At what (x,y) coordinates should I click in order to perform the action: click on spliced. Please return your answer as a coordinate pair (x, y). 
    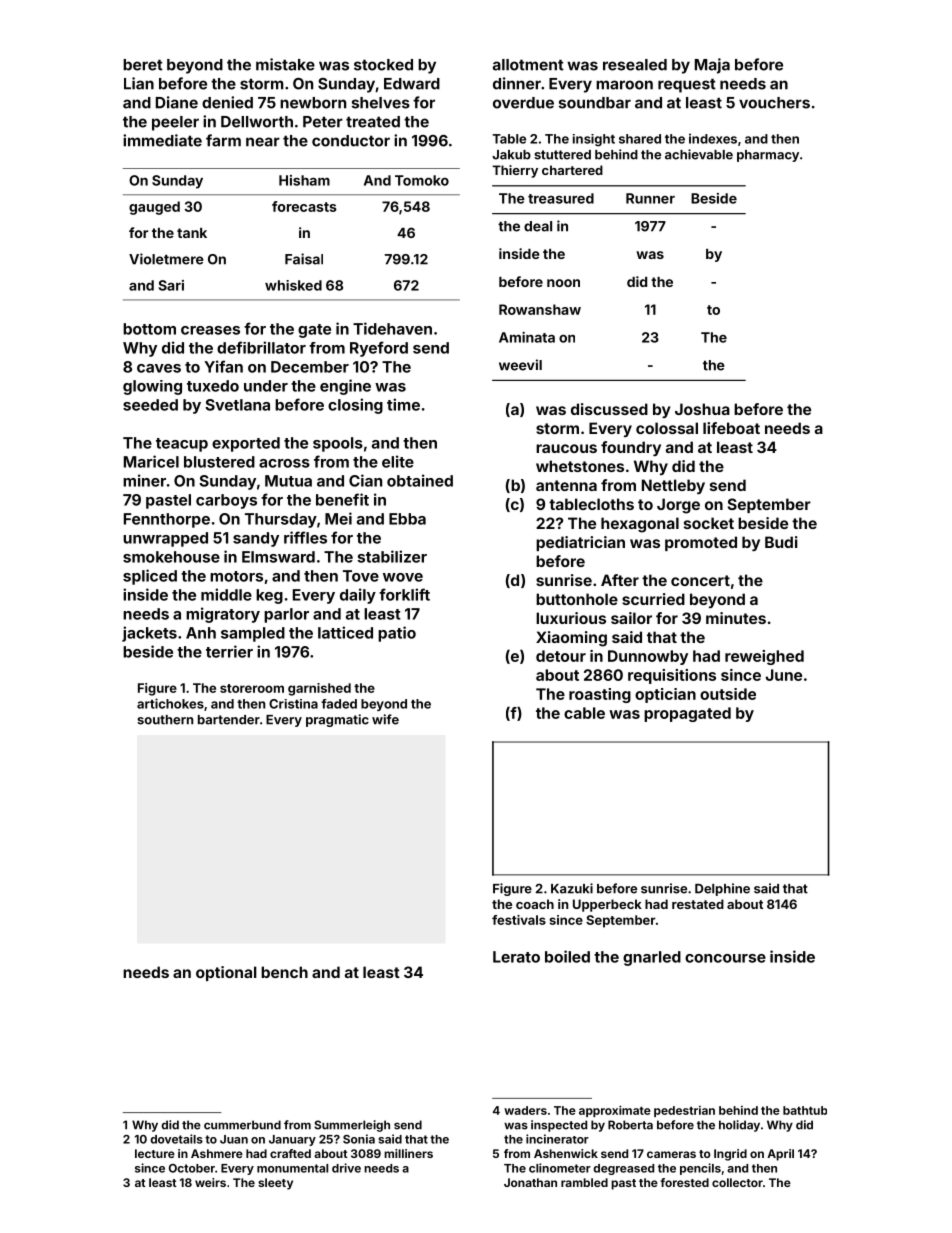
    Looking at the image, I should click on (150, 577).
